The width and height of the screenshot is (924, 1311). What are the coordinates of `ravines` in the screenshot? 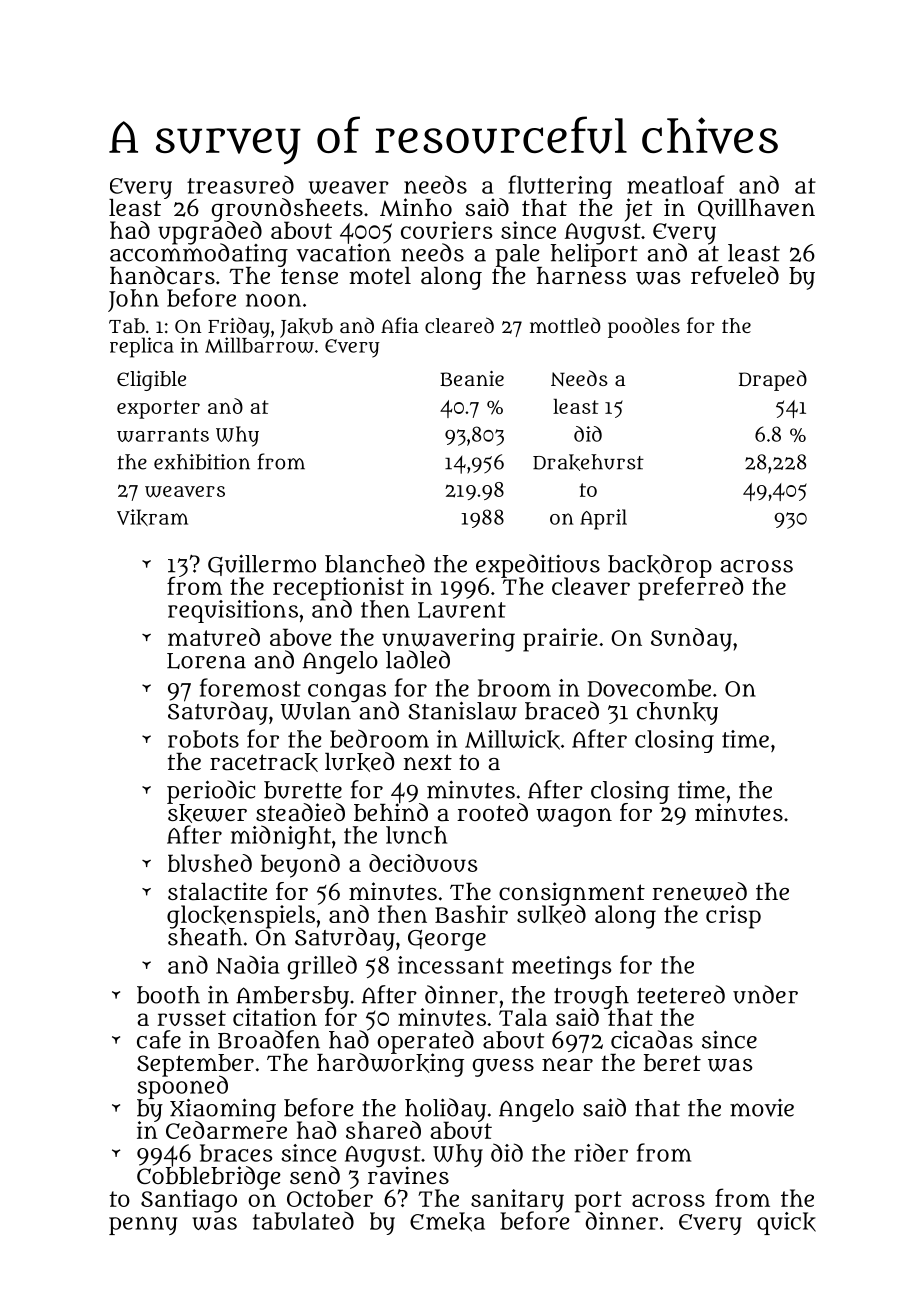 It's located at (408, 1176).
